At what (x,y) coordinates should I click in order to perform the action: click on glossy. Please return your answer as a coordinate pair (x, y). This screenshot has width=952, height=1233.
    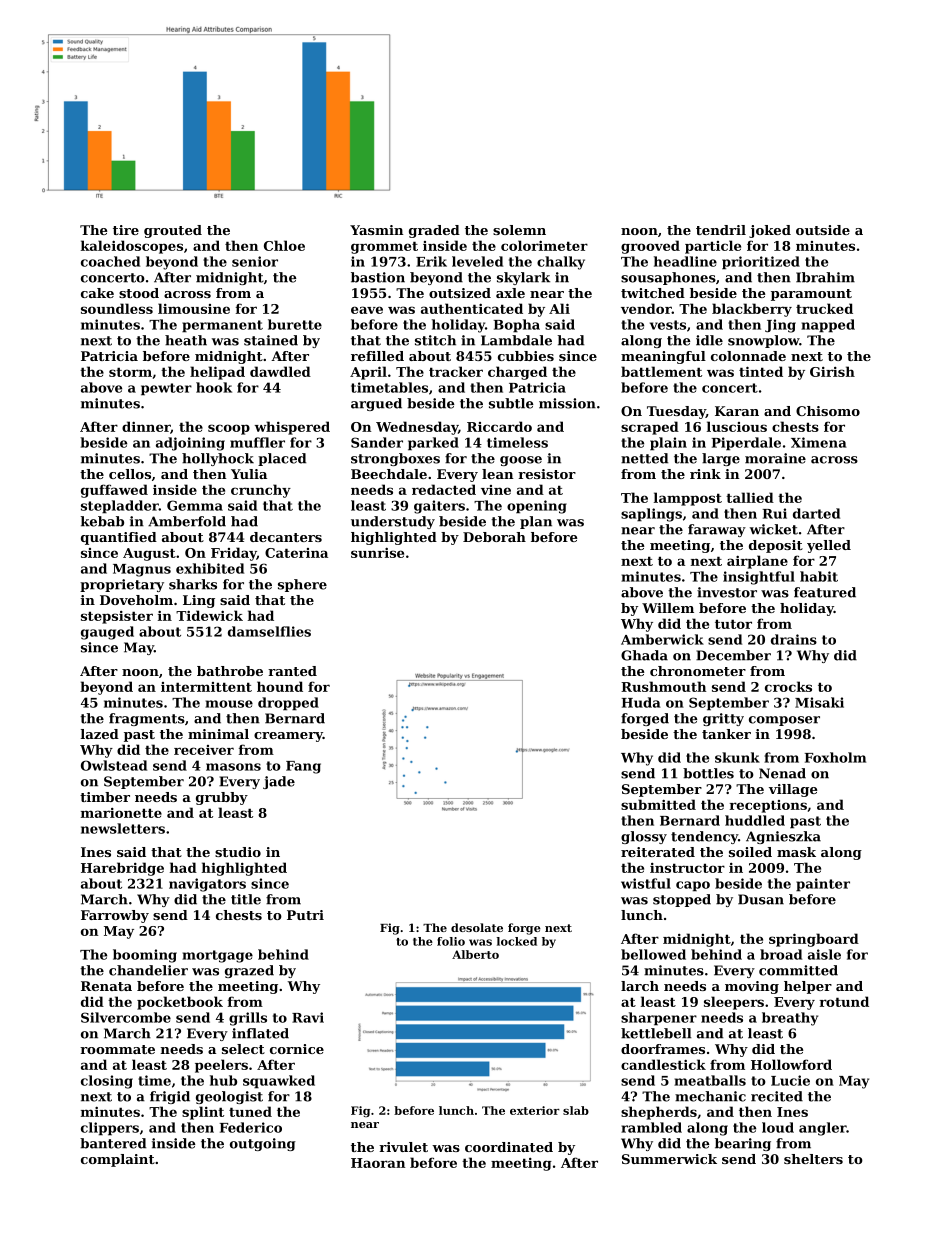
    Looking at the image, I should click on (644, 837).
